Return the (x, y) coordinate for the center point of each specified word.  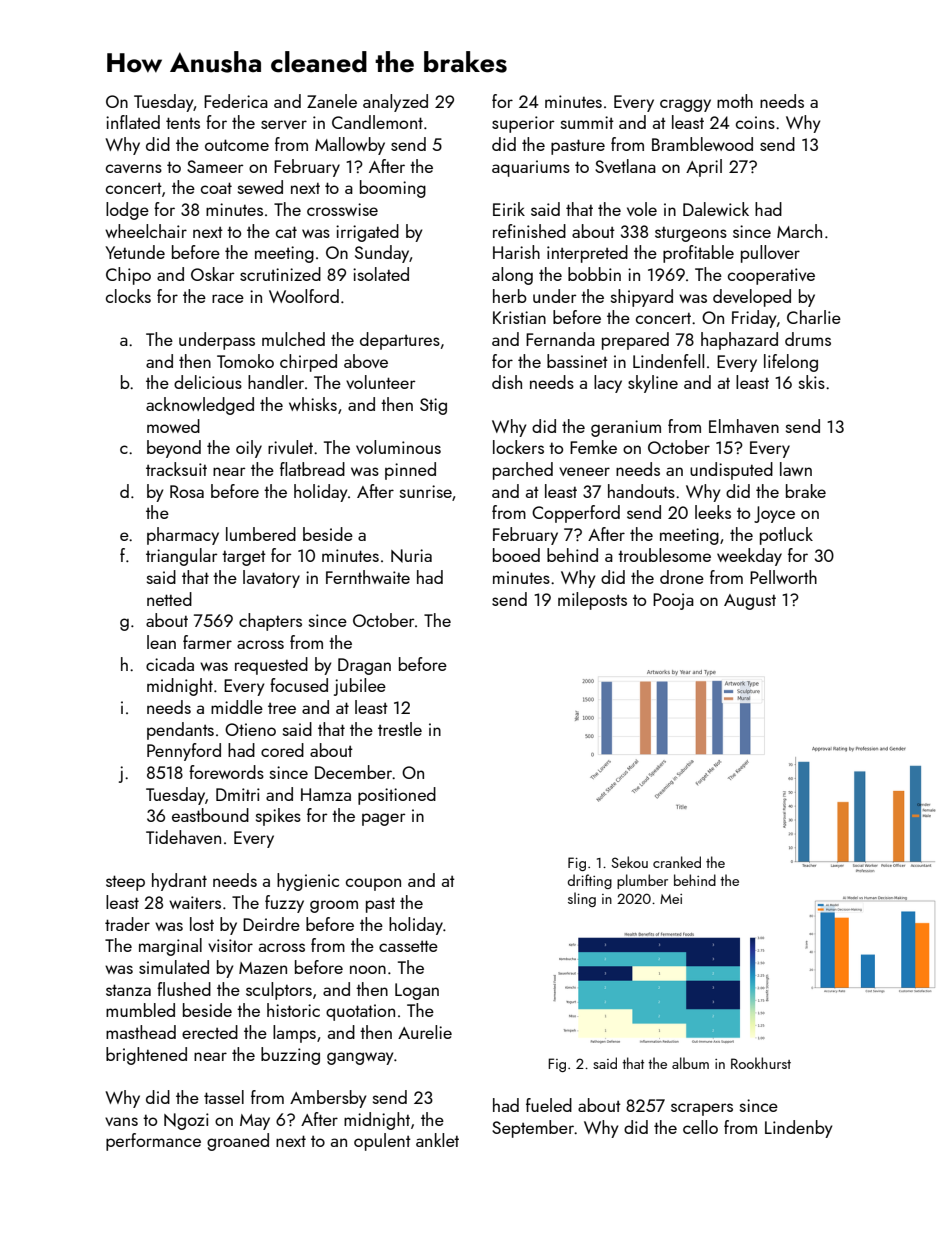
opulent (382, 1142)
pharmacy (183, 536)
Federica (236, 101)
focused (299, 685)
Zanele (332, 101)
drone (682, 577)
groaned (238, 1142)
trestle (400, 729)
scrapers (702, 1109)
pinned (410, 471)
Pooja (673, 601)
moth (735, 101)
